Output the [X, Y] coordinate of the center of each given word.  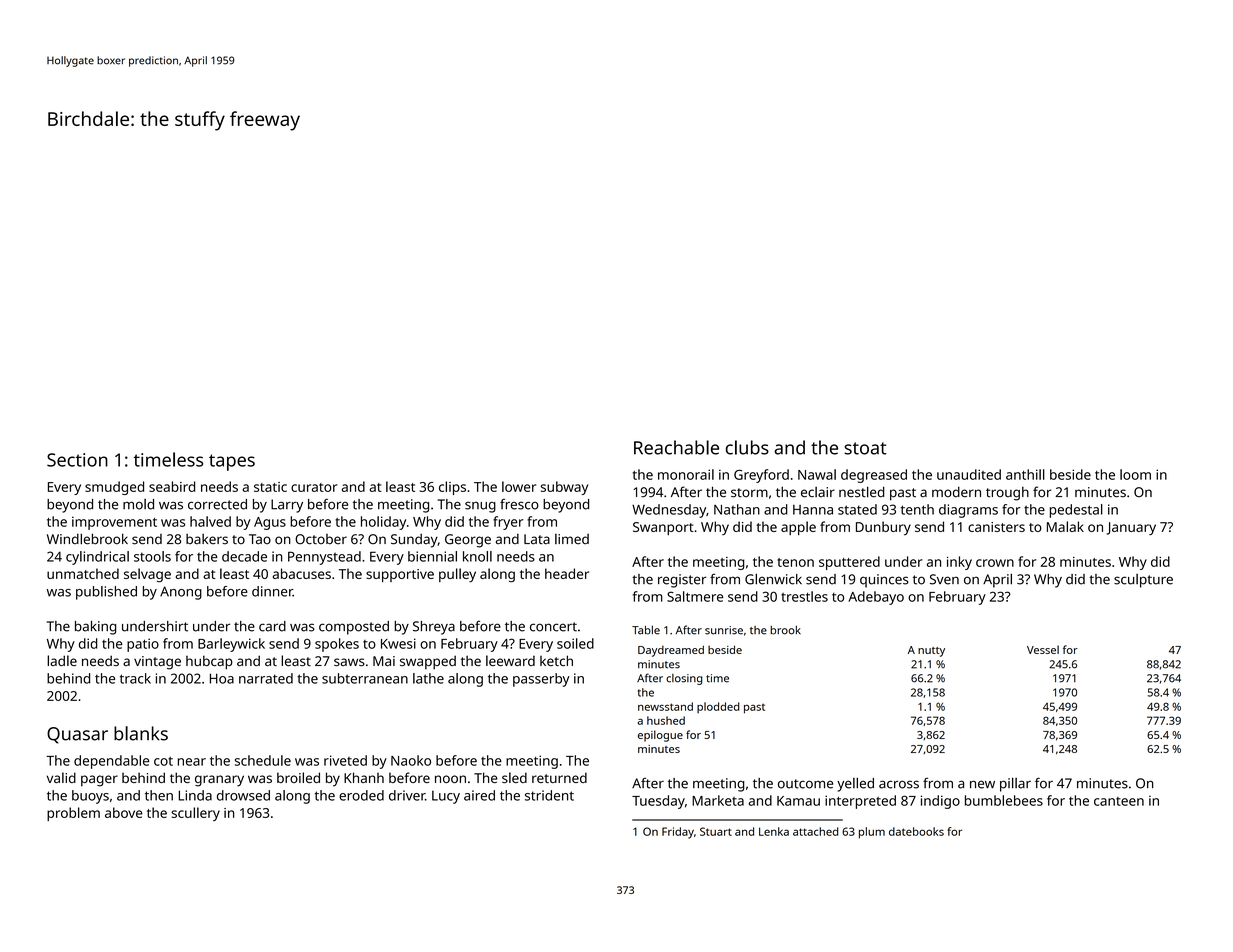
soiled [575, 643]
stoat [865, 448]
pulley [457, 575]
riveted [345, 760]
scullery [195, 814]
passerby [541, 680]
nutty [931, 652]
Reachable [676, 447]
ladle [62, 660]
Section [77, 460]
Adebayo [876, 598]
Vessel [1043, 649]
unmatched [83, 573]
